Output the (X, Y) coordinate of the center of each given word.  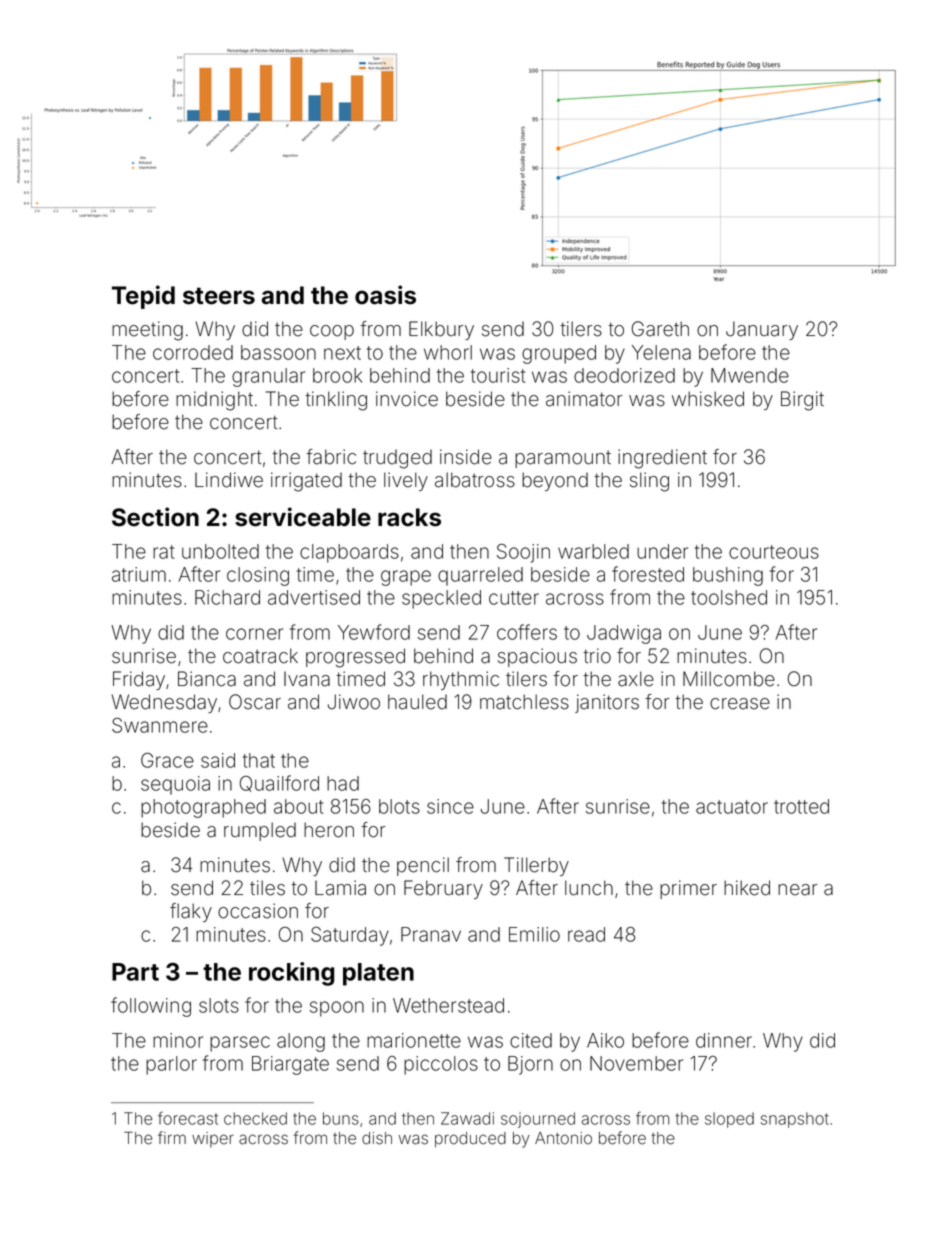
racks (409, 517)
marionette (414, 1040)
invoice (407, 399)
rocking (291, 974)
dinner (724, 1040)
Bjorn (530, 1065)
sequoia (175, 785)
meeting (147, 331)
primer (688, 889)
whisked (708, 399)
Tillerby (536, 866)
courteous (774, 552)
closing (258, 576)
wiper (213, 1139)
